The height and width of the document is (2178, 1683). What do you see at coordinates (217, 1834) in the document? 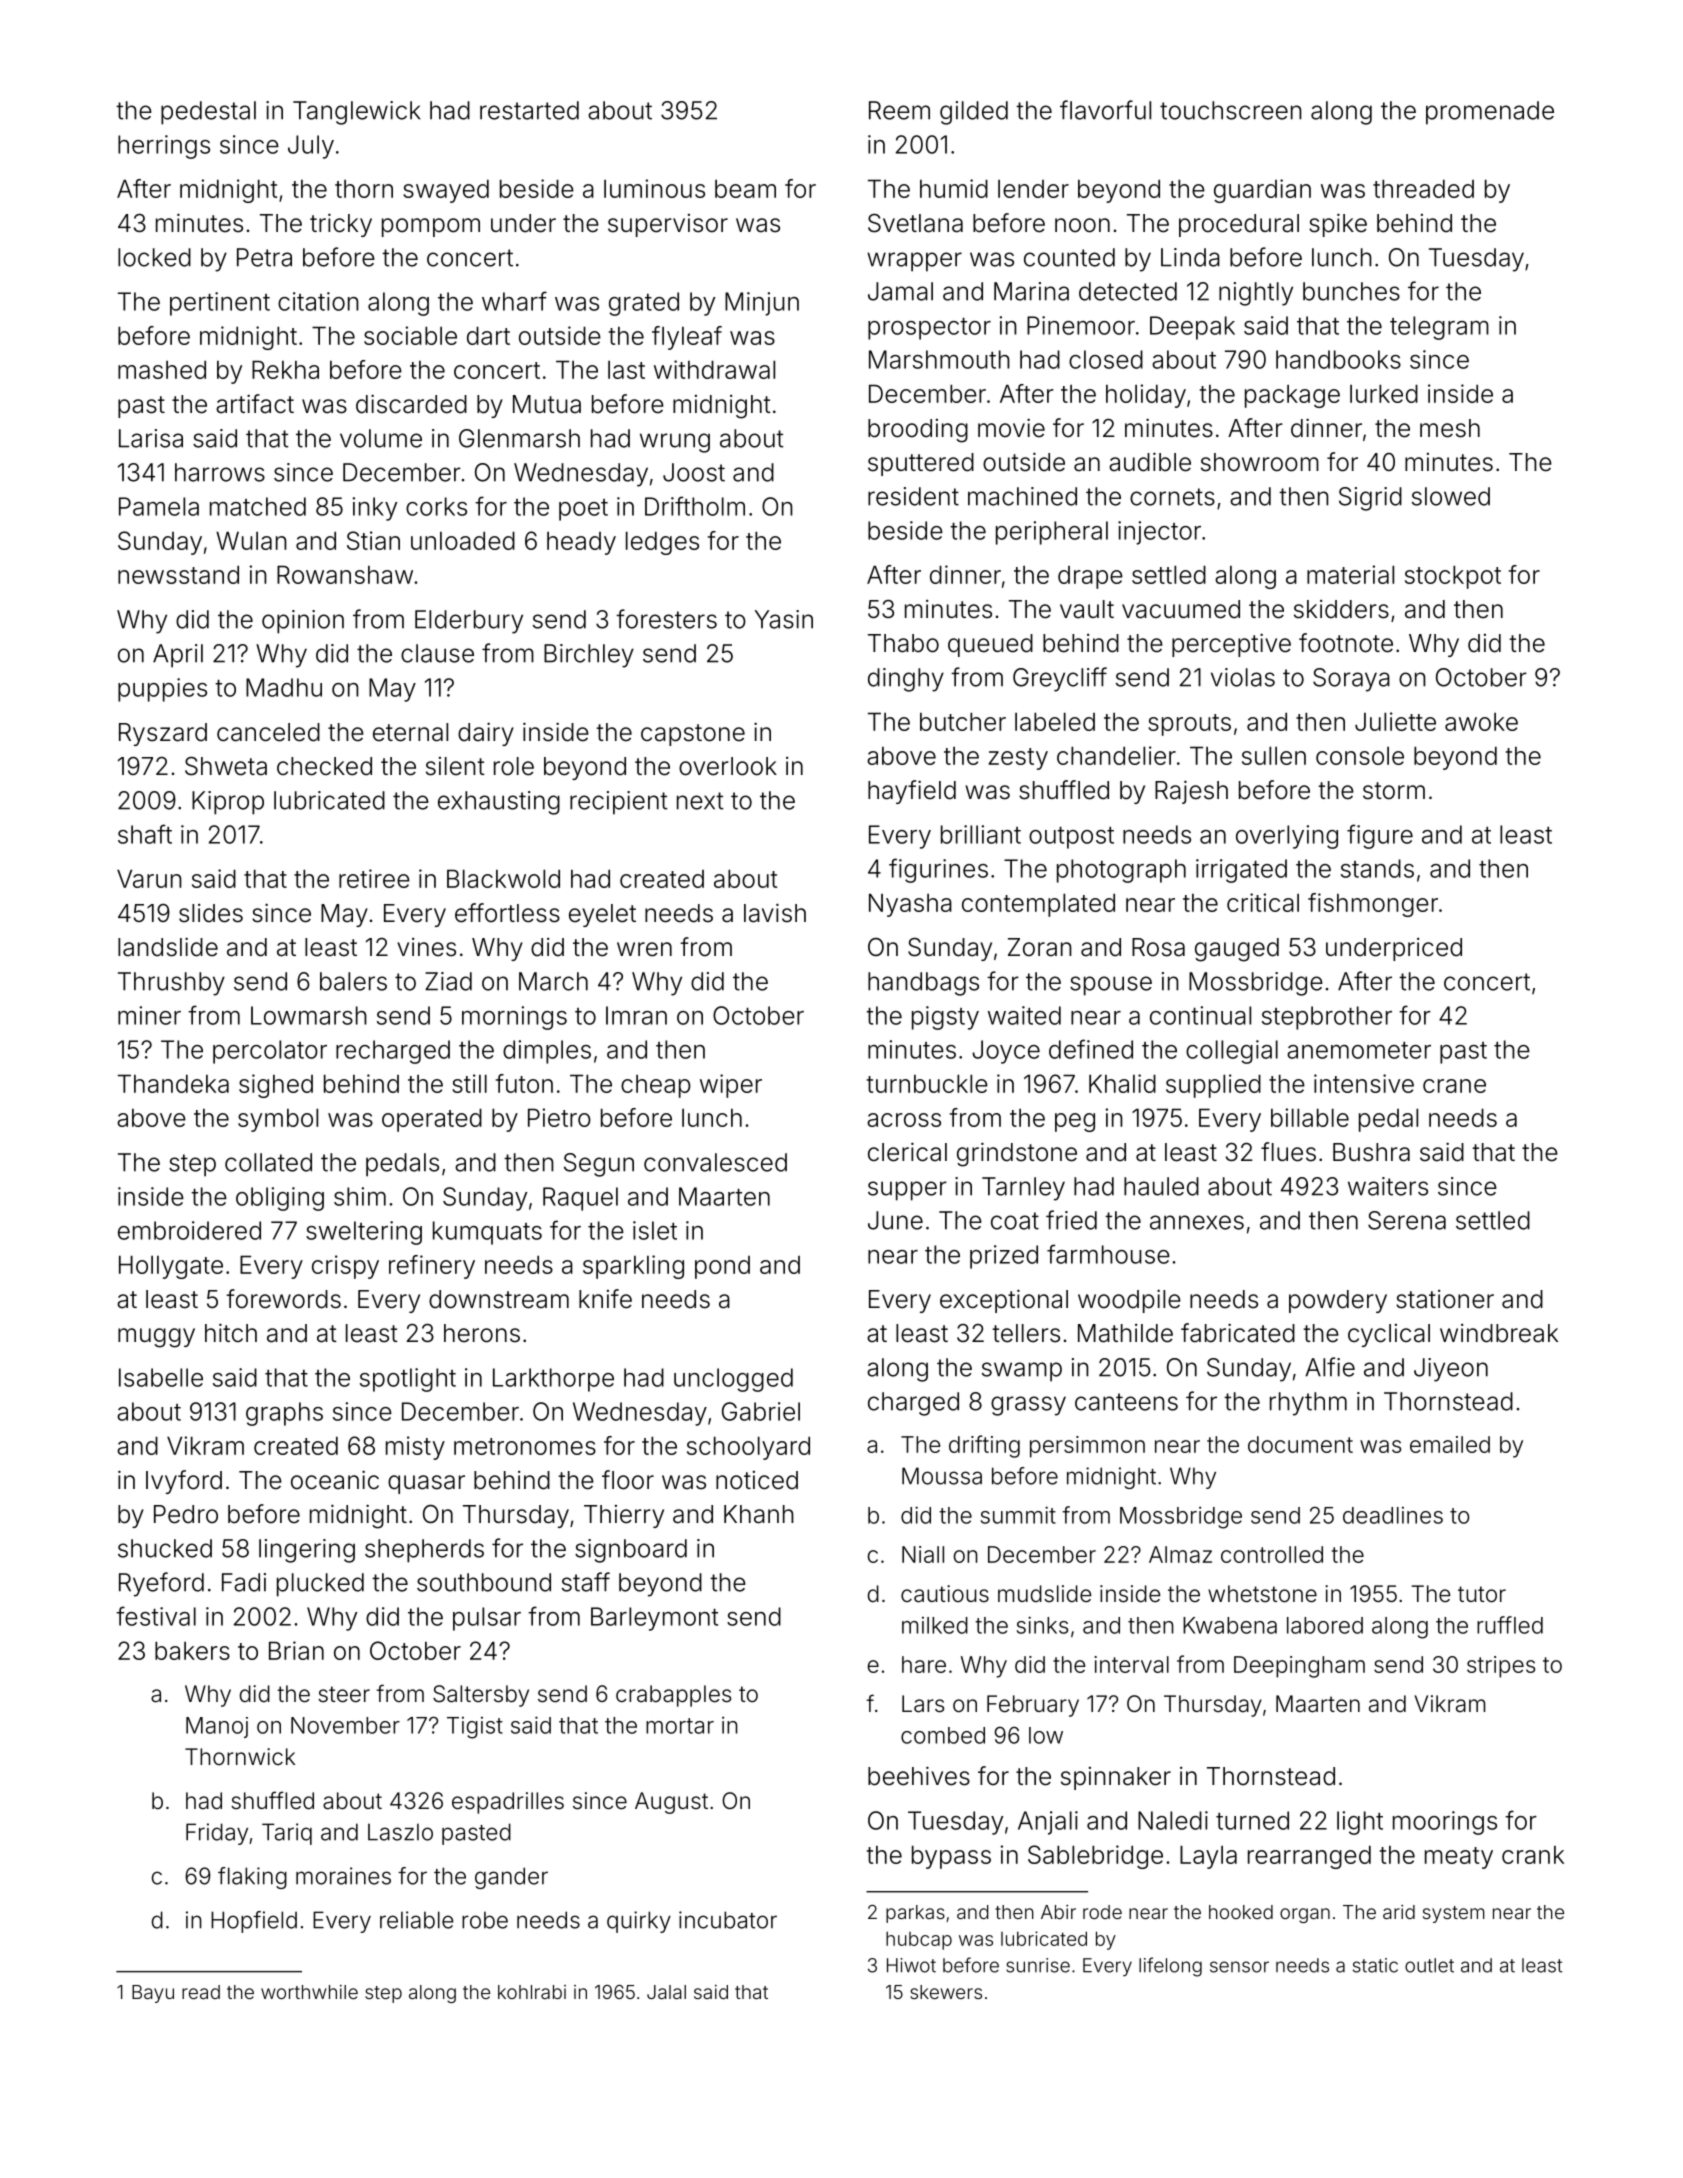
I see `Friday` at bounding box center [217, 1834].
